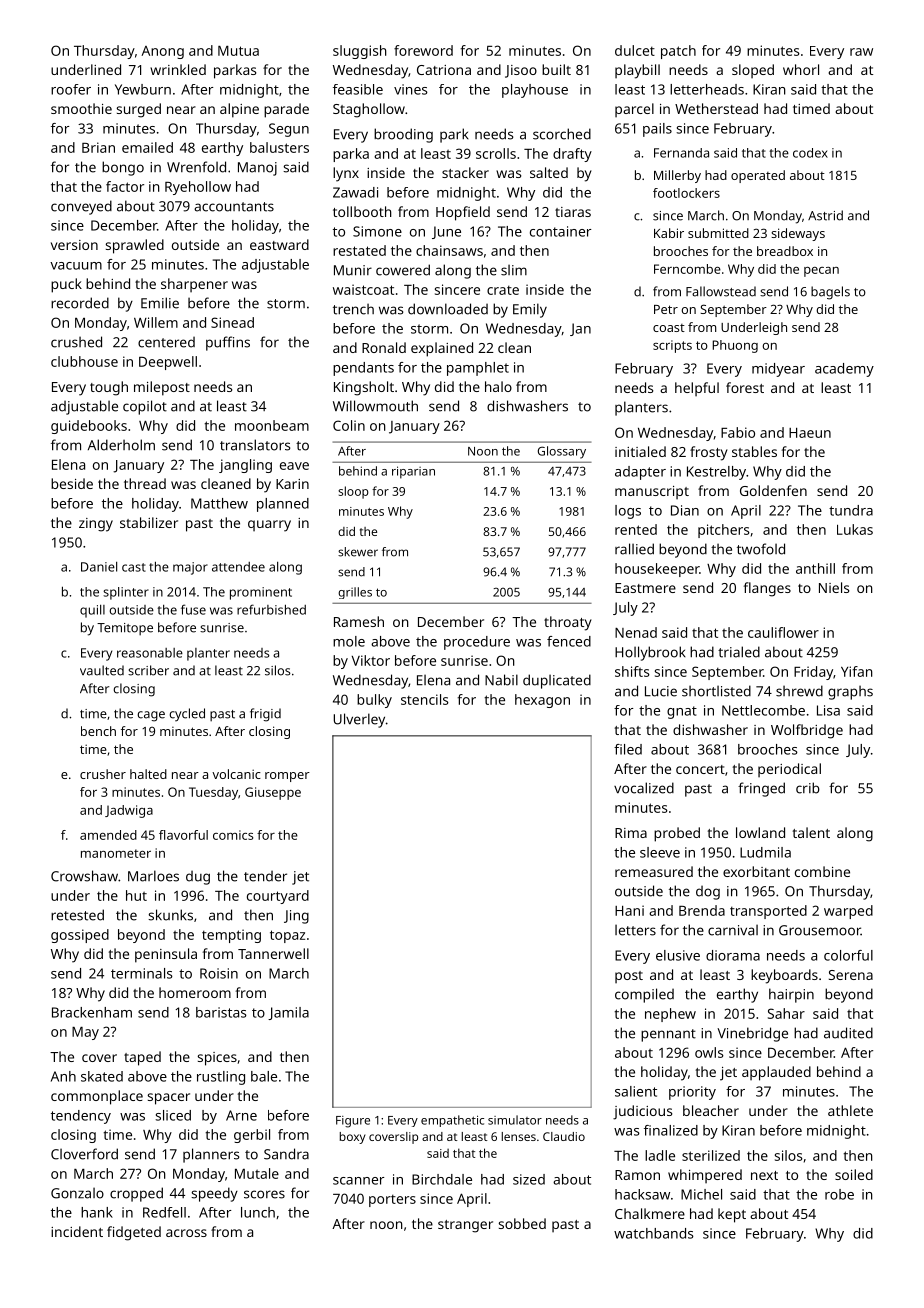 Image resolution: width=924 pixels, height=1308 pixels. Describe the element at coordinates (657, 130) in the document. I see `pails` at that location.
